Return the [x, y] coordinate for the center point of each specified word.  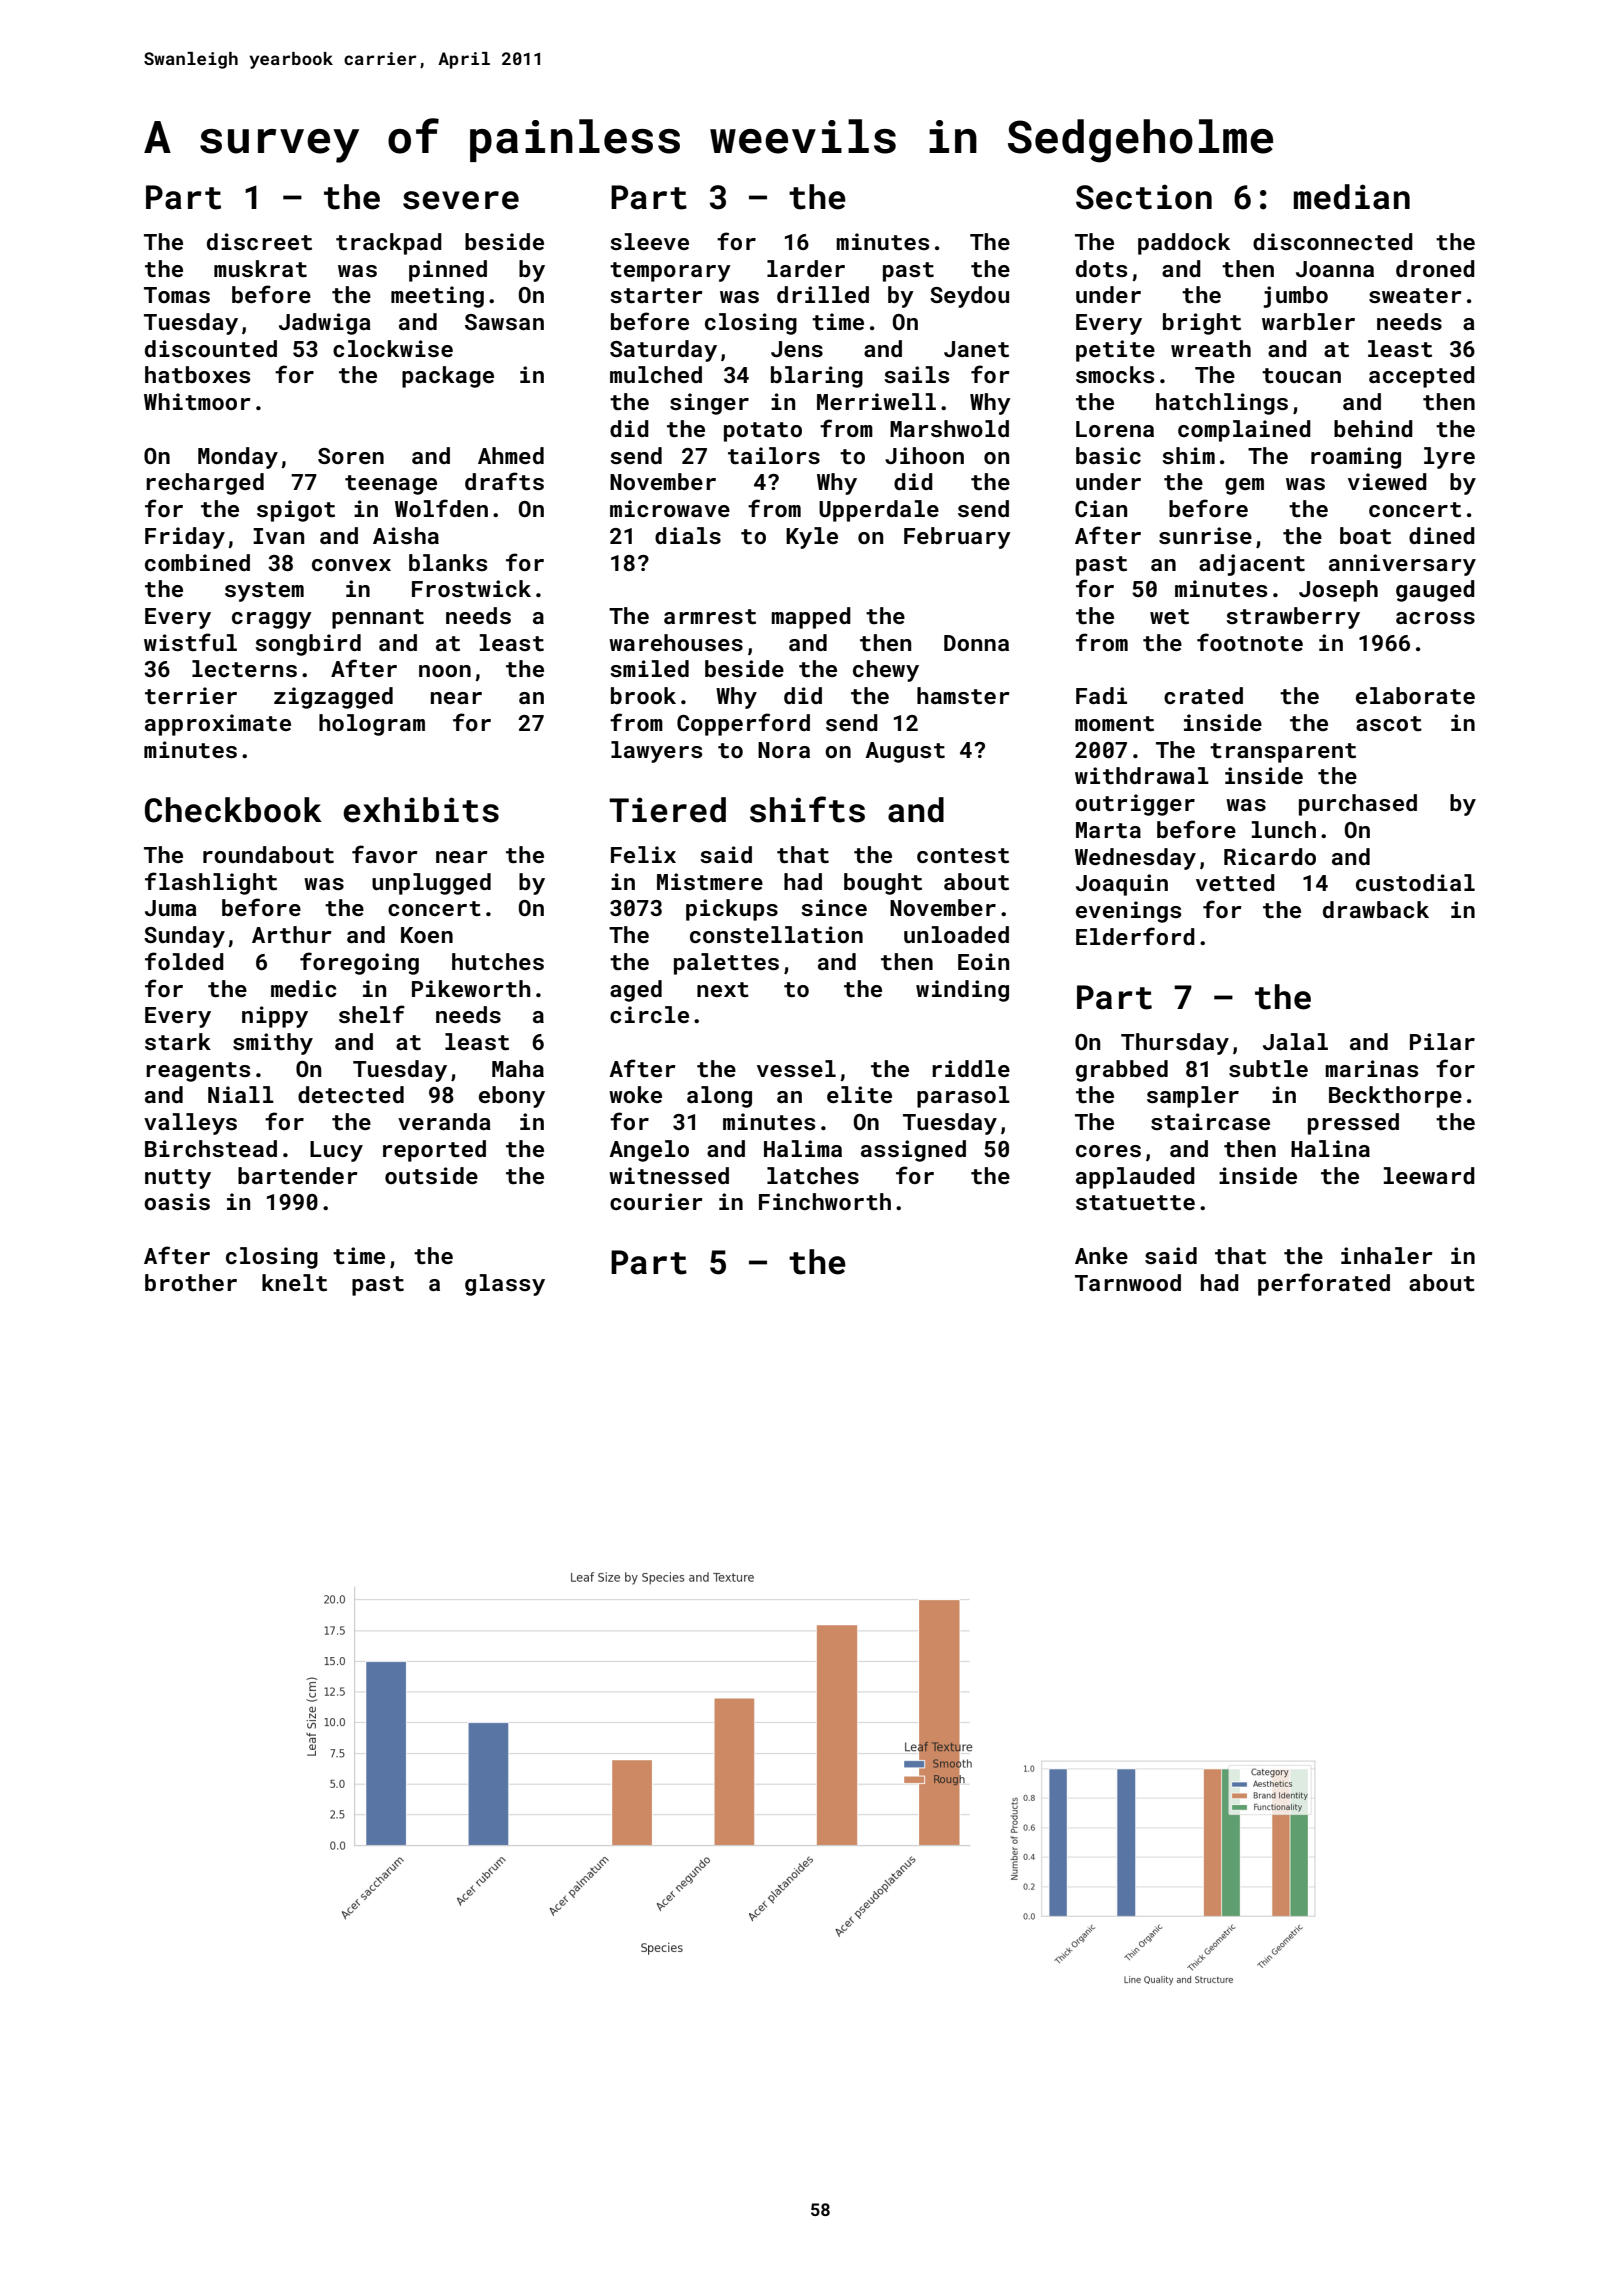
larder [806, 268]
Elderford [1135, 936]
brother [191, 1282]
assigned [913, 1151]
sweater [1415, 295]
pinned [448, 271]
